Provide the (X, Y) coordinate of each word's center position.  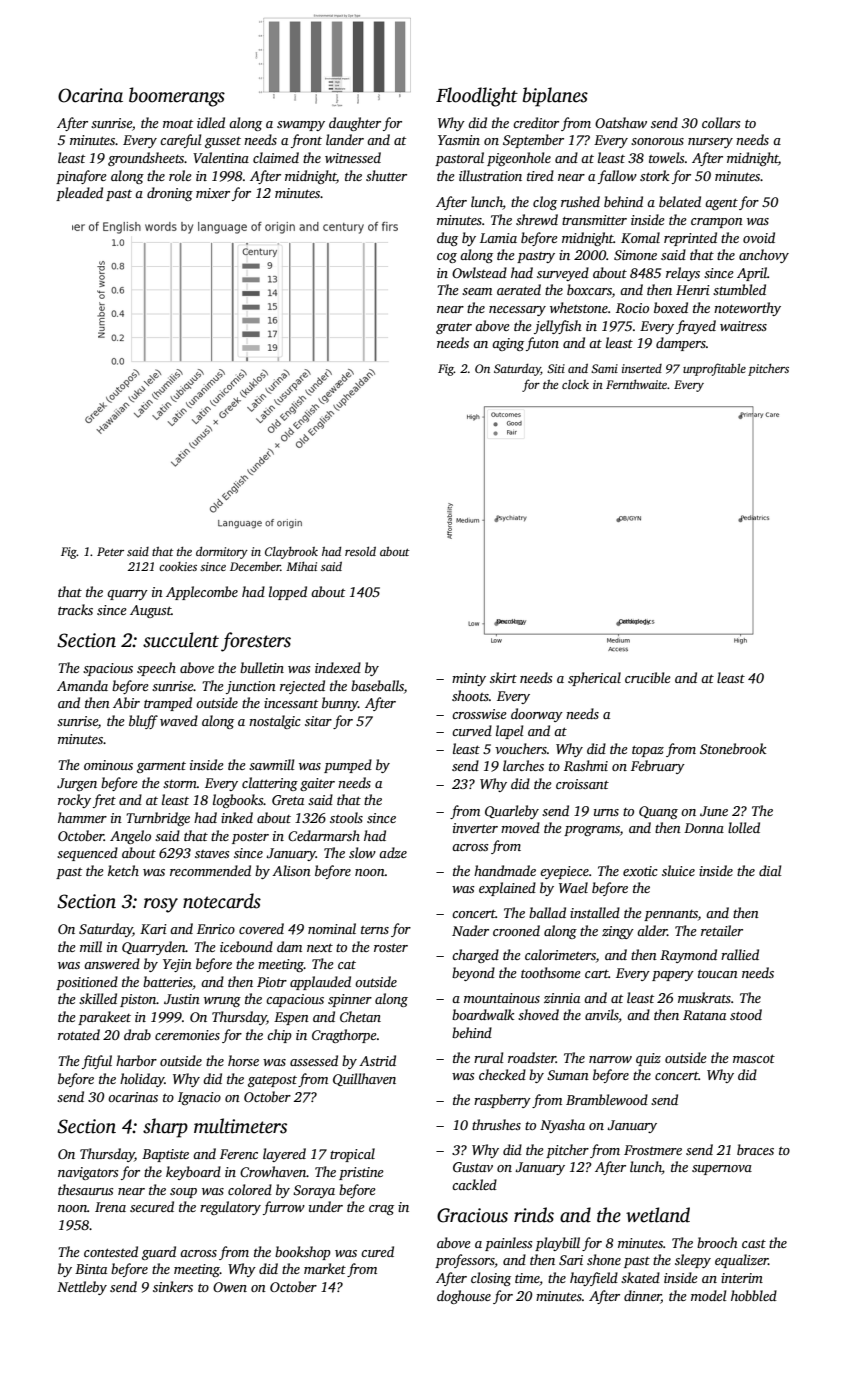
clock (575, 384)
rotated (79, 1034)
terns (375, 930)
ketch (123, 870)
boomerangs (177, 97)
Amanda (82, 685)
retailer (722, 930)
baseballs (377, 685)
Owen (230, 1287)
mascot (754, 1058)
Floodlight (477, 97)
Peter (110, 551)
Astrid (377, 1060)
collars (721, 122)
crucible (648, 677)
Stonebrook (733, 748)
